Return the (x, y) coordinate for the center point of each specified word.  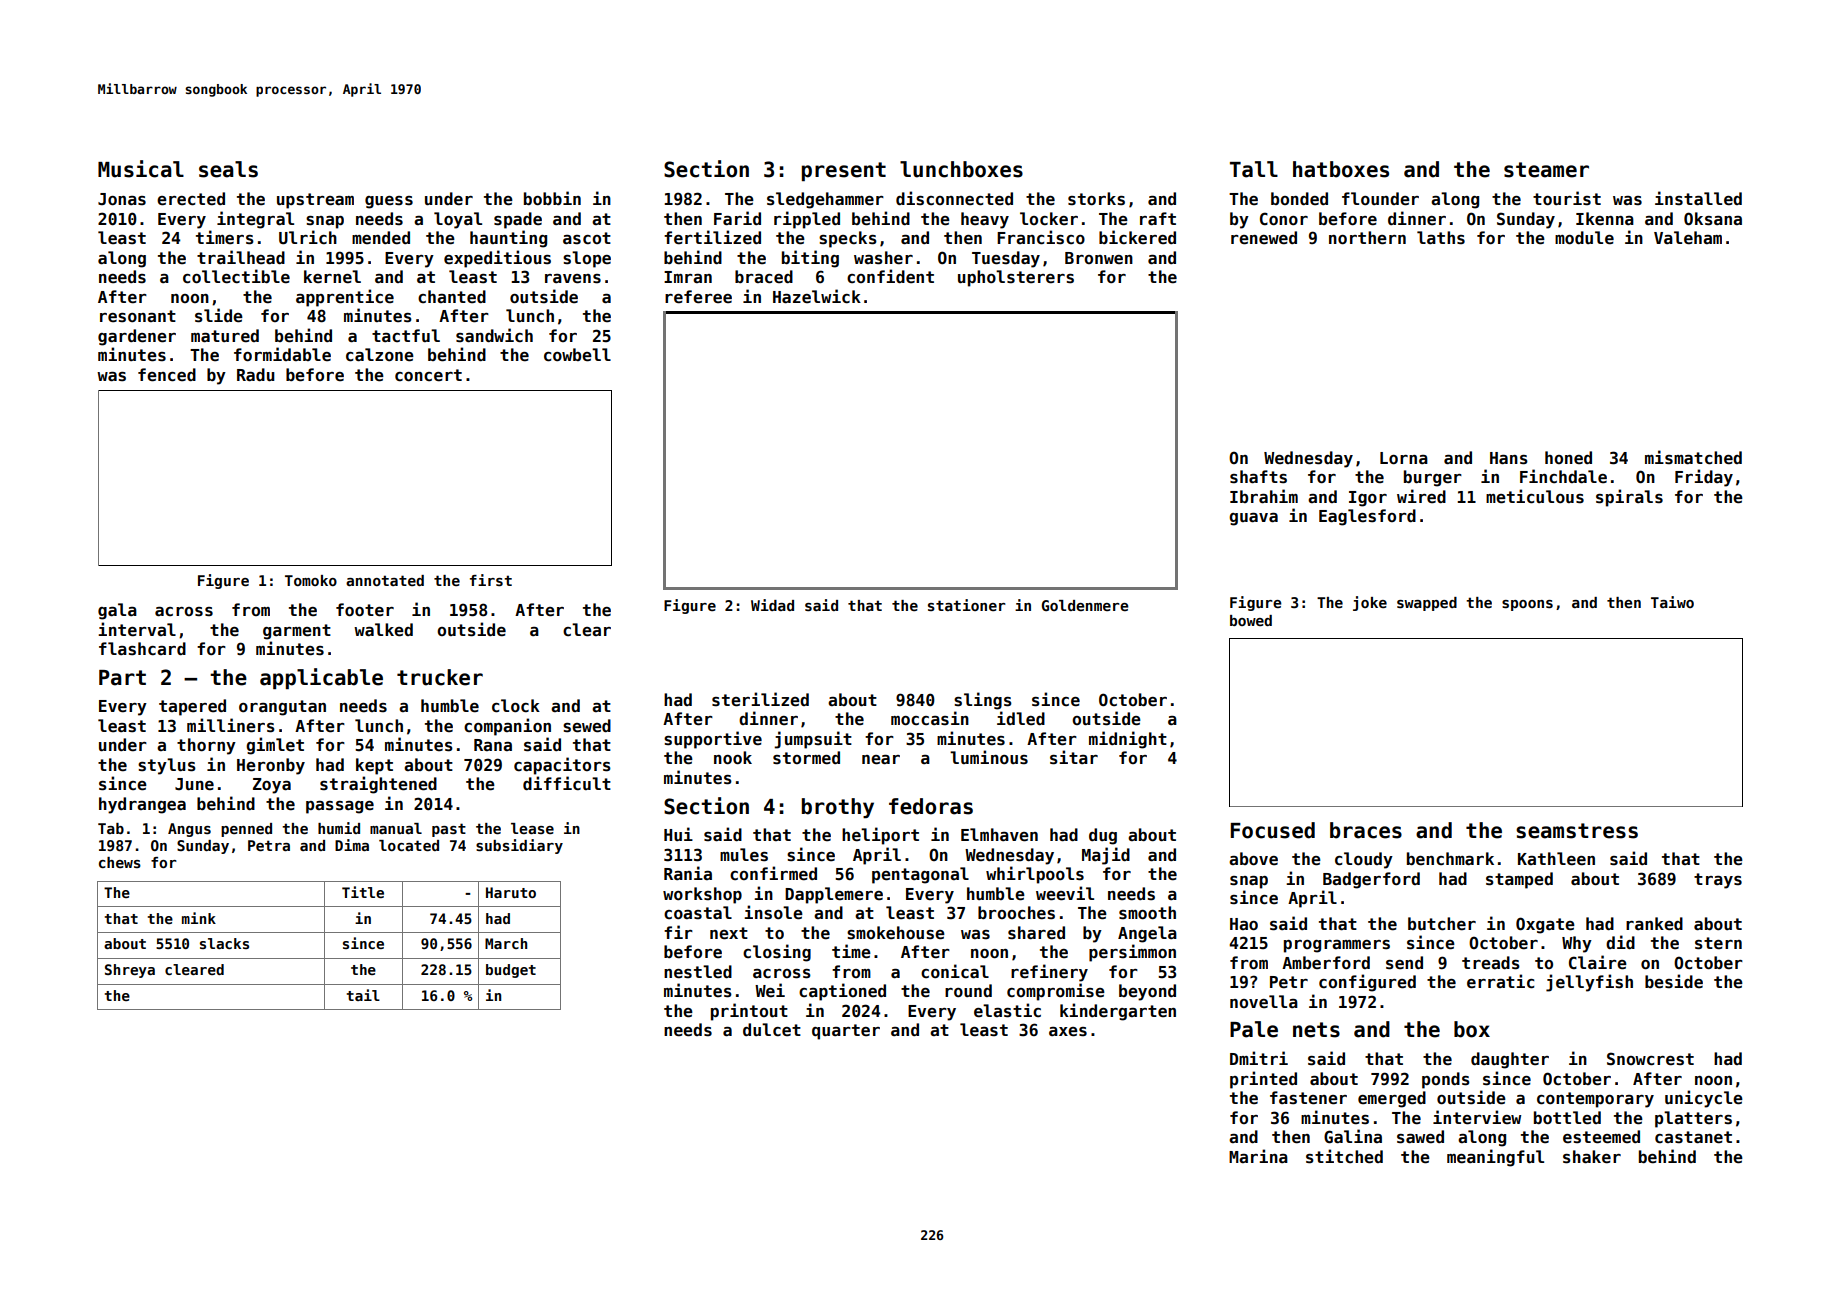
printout (749, 1012)
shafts (1258, 477)
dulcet (772, 1030)
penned (246, 830)
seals (228, 169)
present (844, 171)
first (491, 580)
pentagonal (920, 875)
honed (1568, 458)
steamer (1546, 170)
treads (1491, 963)
